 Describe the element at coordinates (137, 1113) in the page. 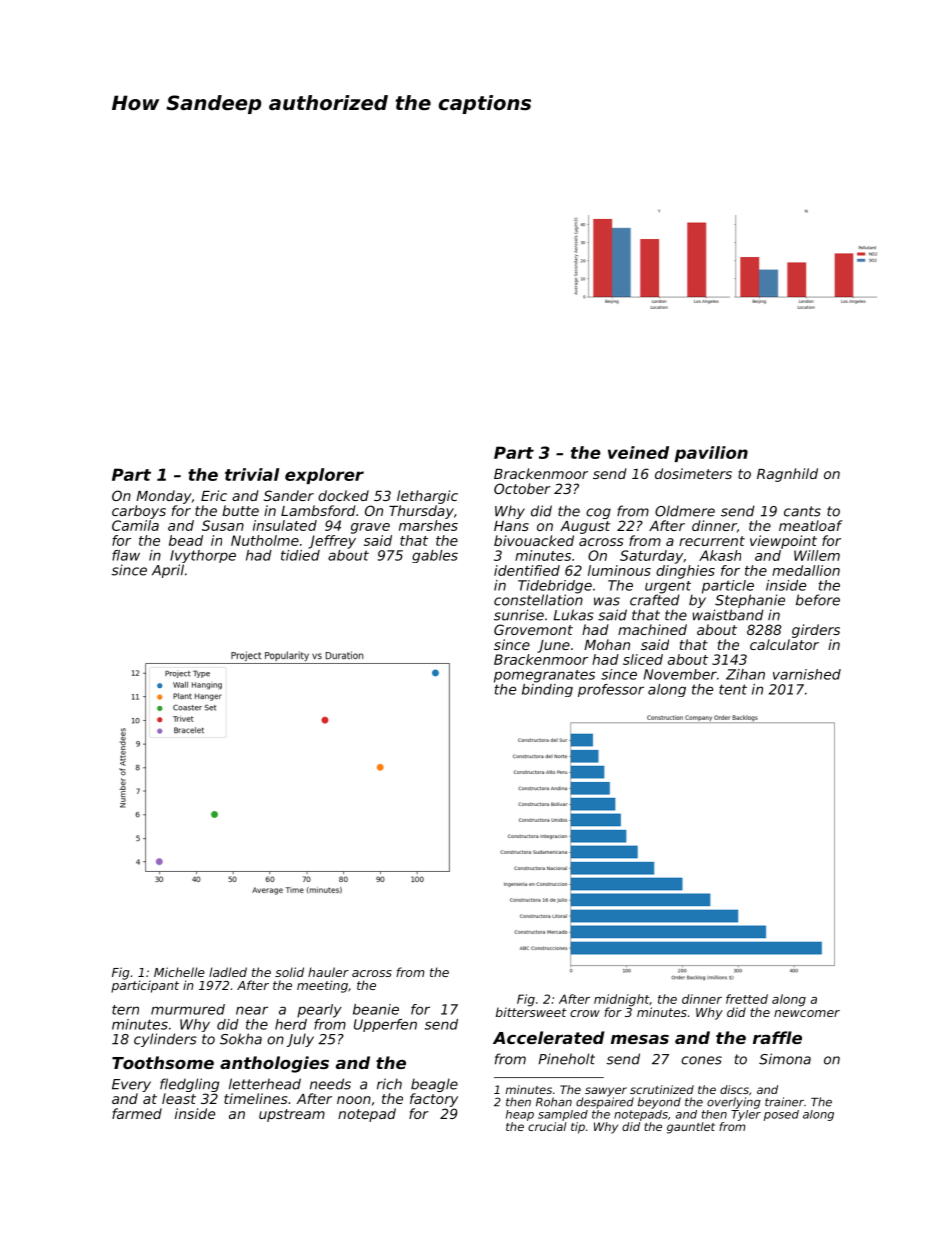

I see `farmed` at that location.
